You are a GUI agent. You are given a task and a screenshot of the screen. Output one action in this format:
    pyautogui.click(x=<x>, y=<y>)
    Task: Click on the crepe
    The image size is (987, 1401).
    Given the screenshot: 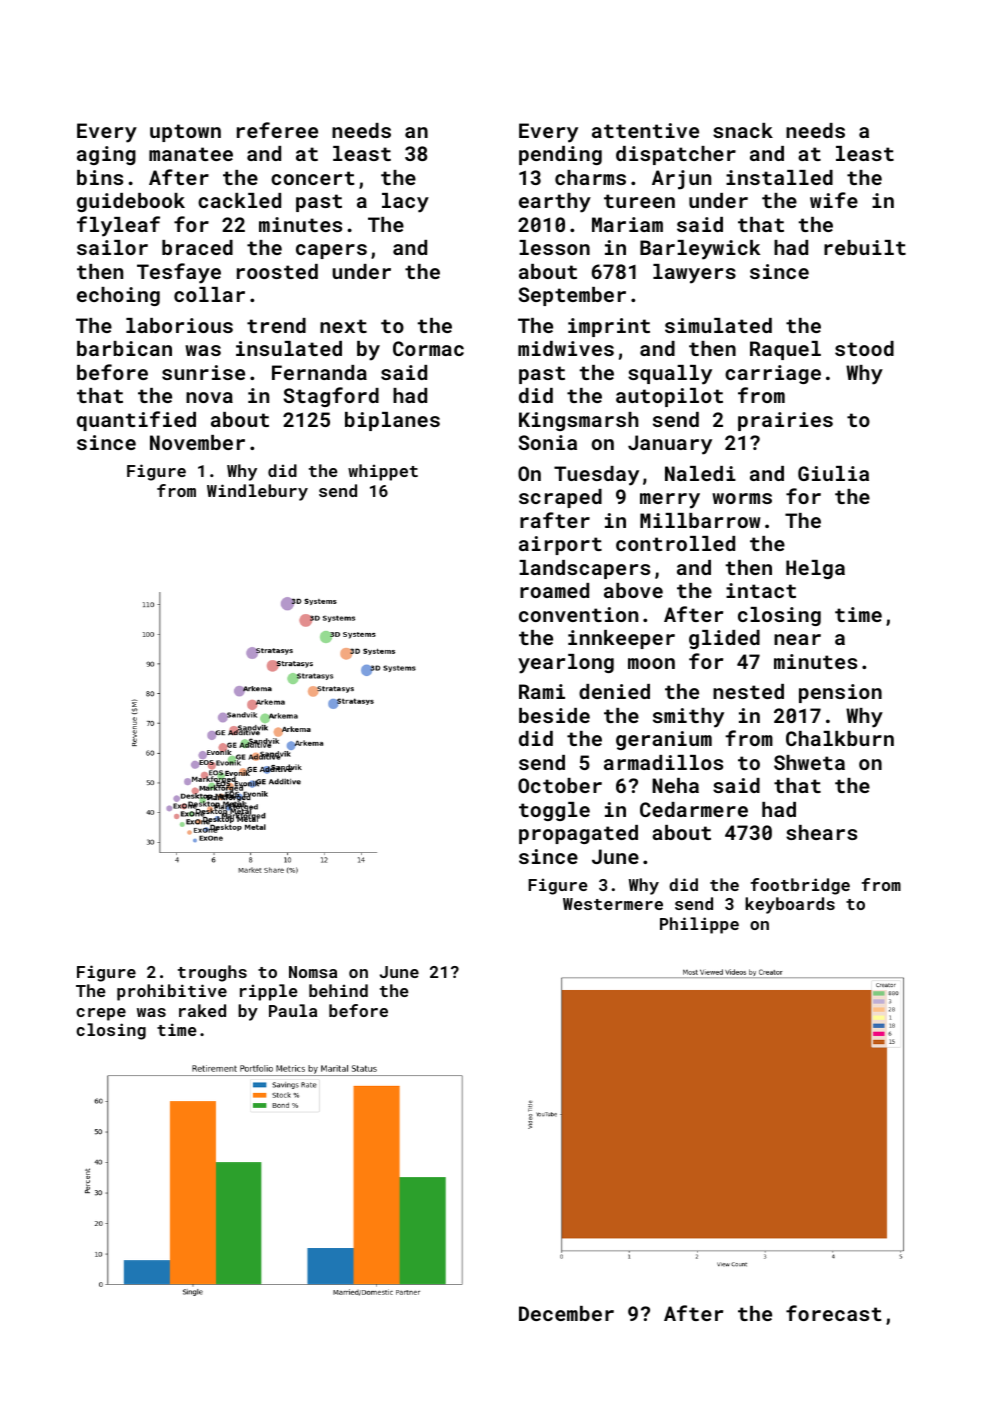 What is the action you would take?
    pyautogui.click(x=101, y=1014)
